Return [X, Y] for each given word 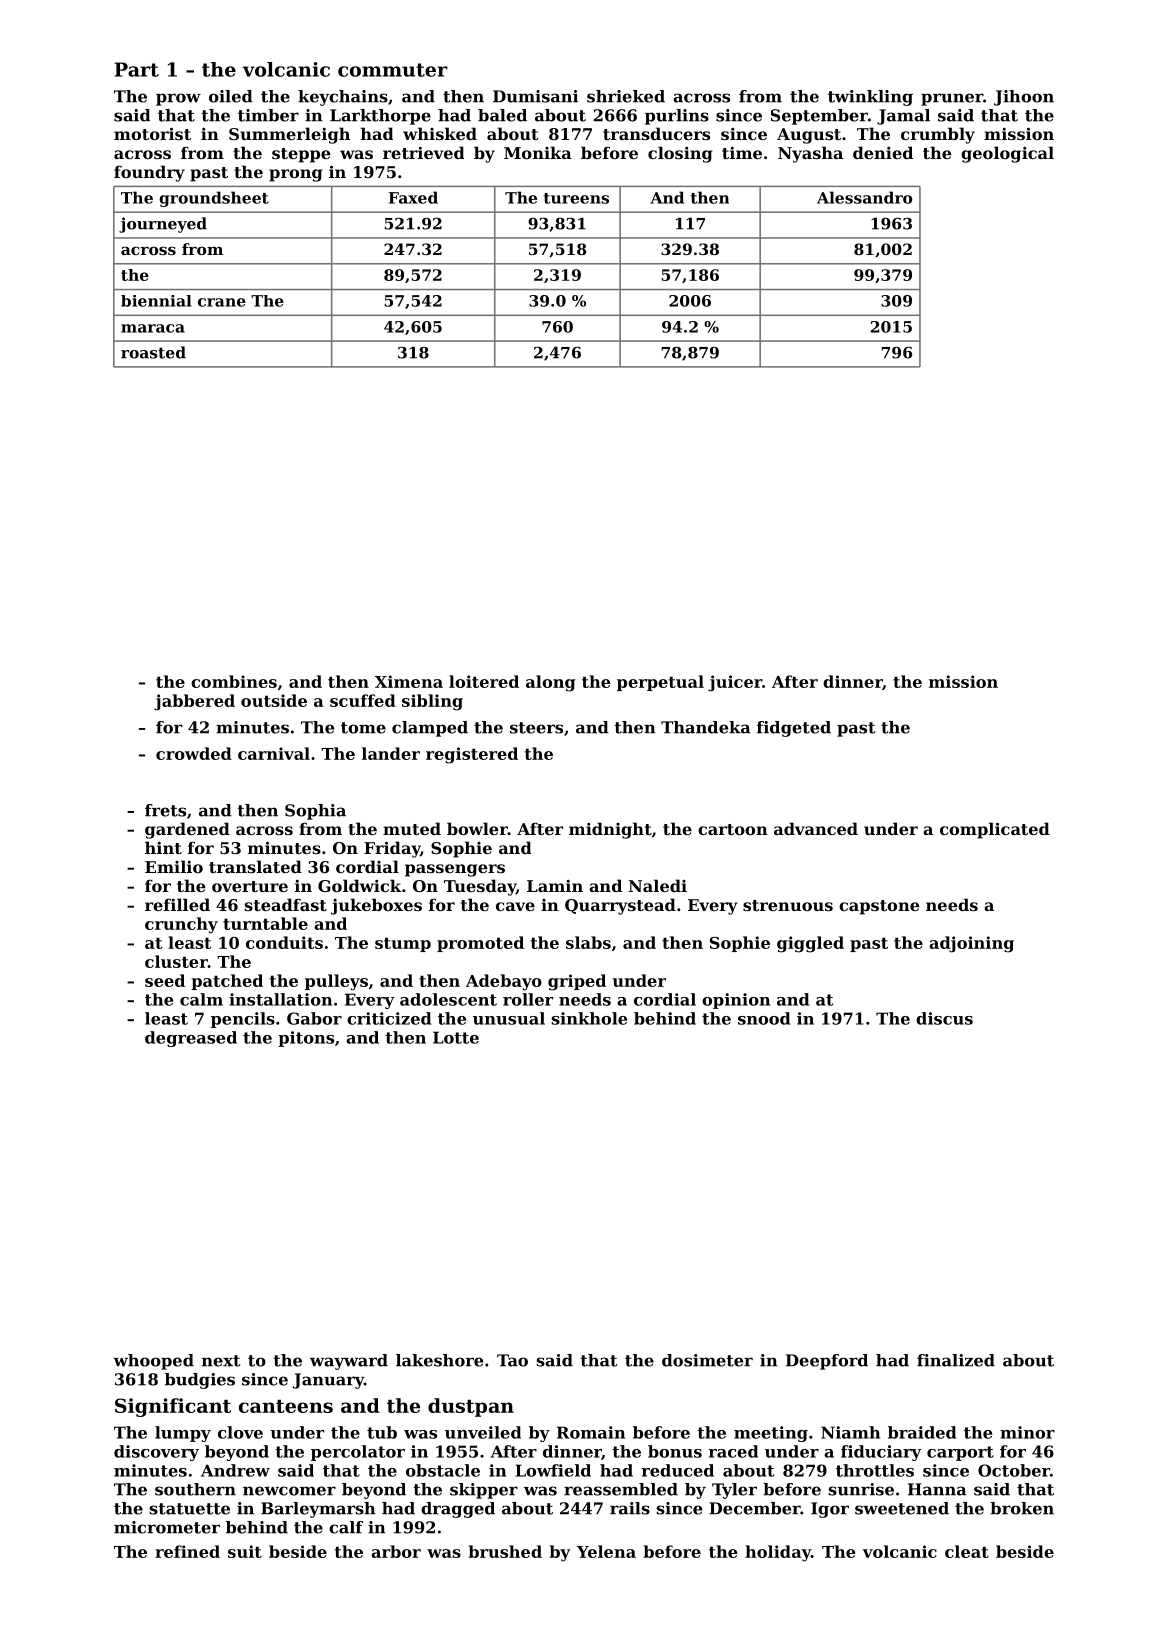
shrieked [626, 96]
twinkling [870, 98]
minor [1027, 1432]
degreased [191, 1039]
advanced [816, 828]
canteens [286, 1406]
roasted [153, 352]
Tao [512, 1360]
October [1014, 1470]
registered [472, 755]
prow [178, 99]
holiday [778, 1553]
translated [255, 866]
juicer [735, 683]
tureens [576, 198]
